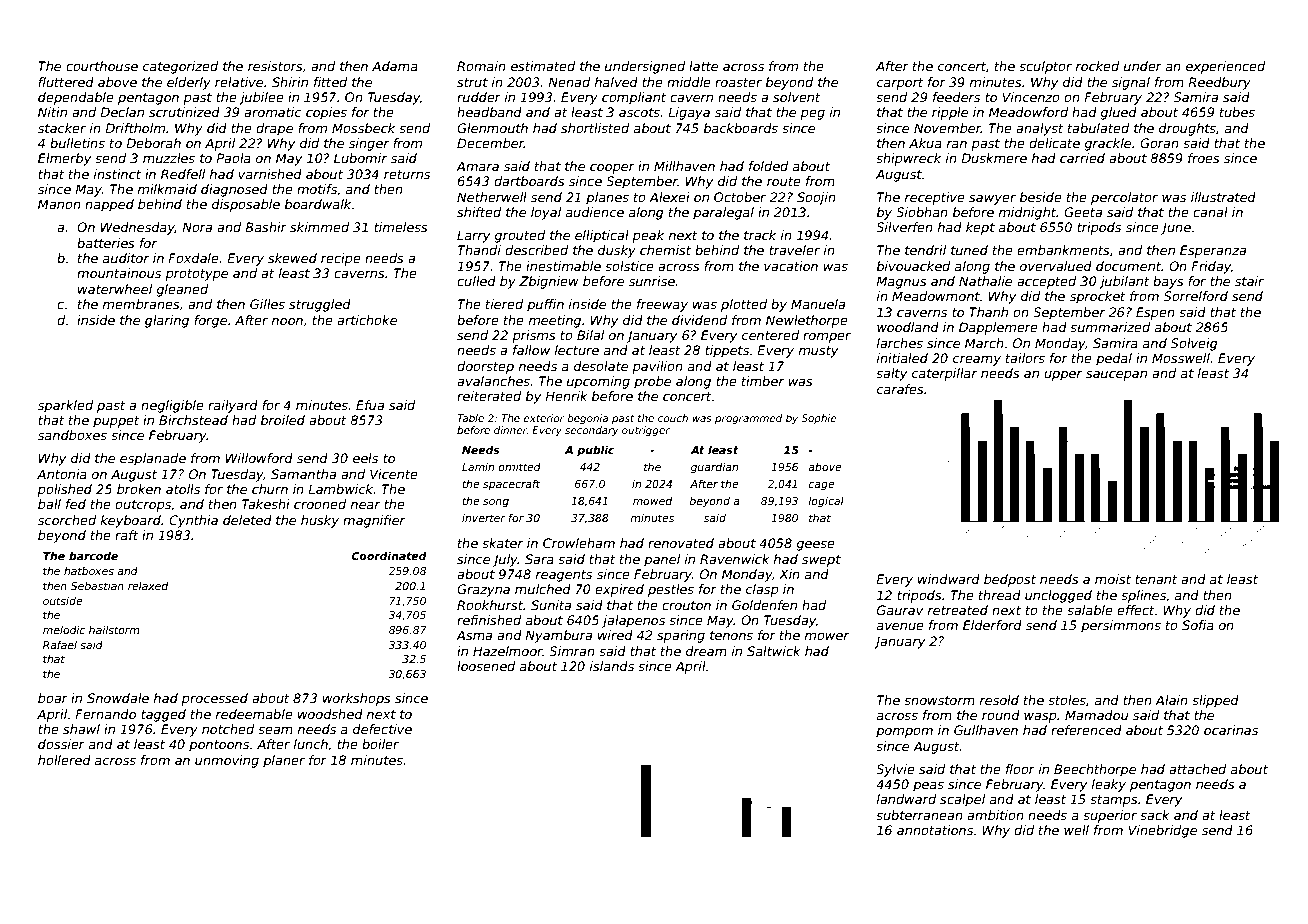  I want to click on latte, so click(703, 66).
